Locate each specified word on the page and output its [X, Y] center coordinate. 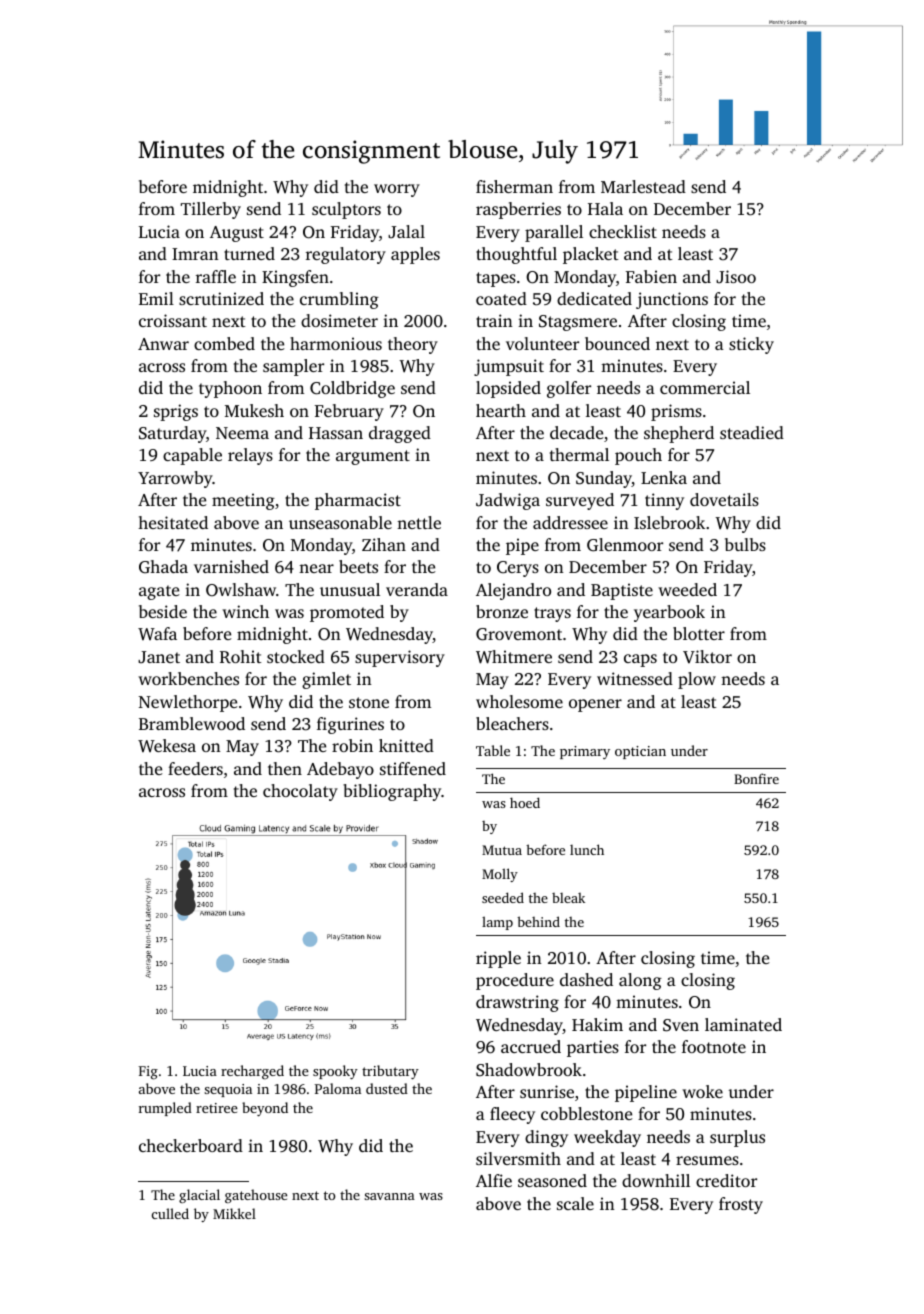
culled [170, 1213]
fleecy [512, 1115]
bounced [617, 343]
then [285, 768]
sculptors [346, 210]
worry [397, 190]
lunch [587, 849]
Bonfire [756, 778]
